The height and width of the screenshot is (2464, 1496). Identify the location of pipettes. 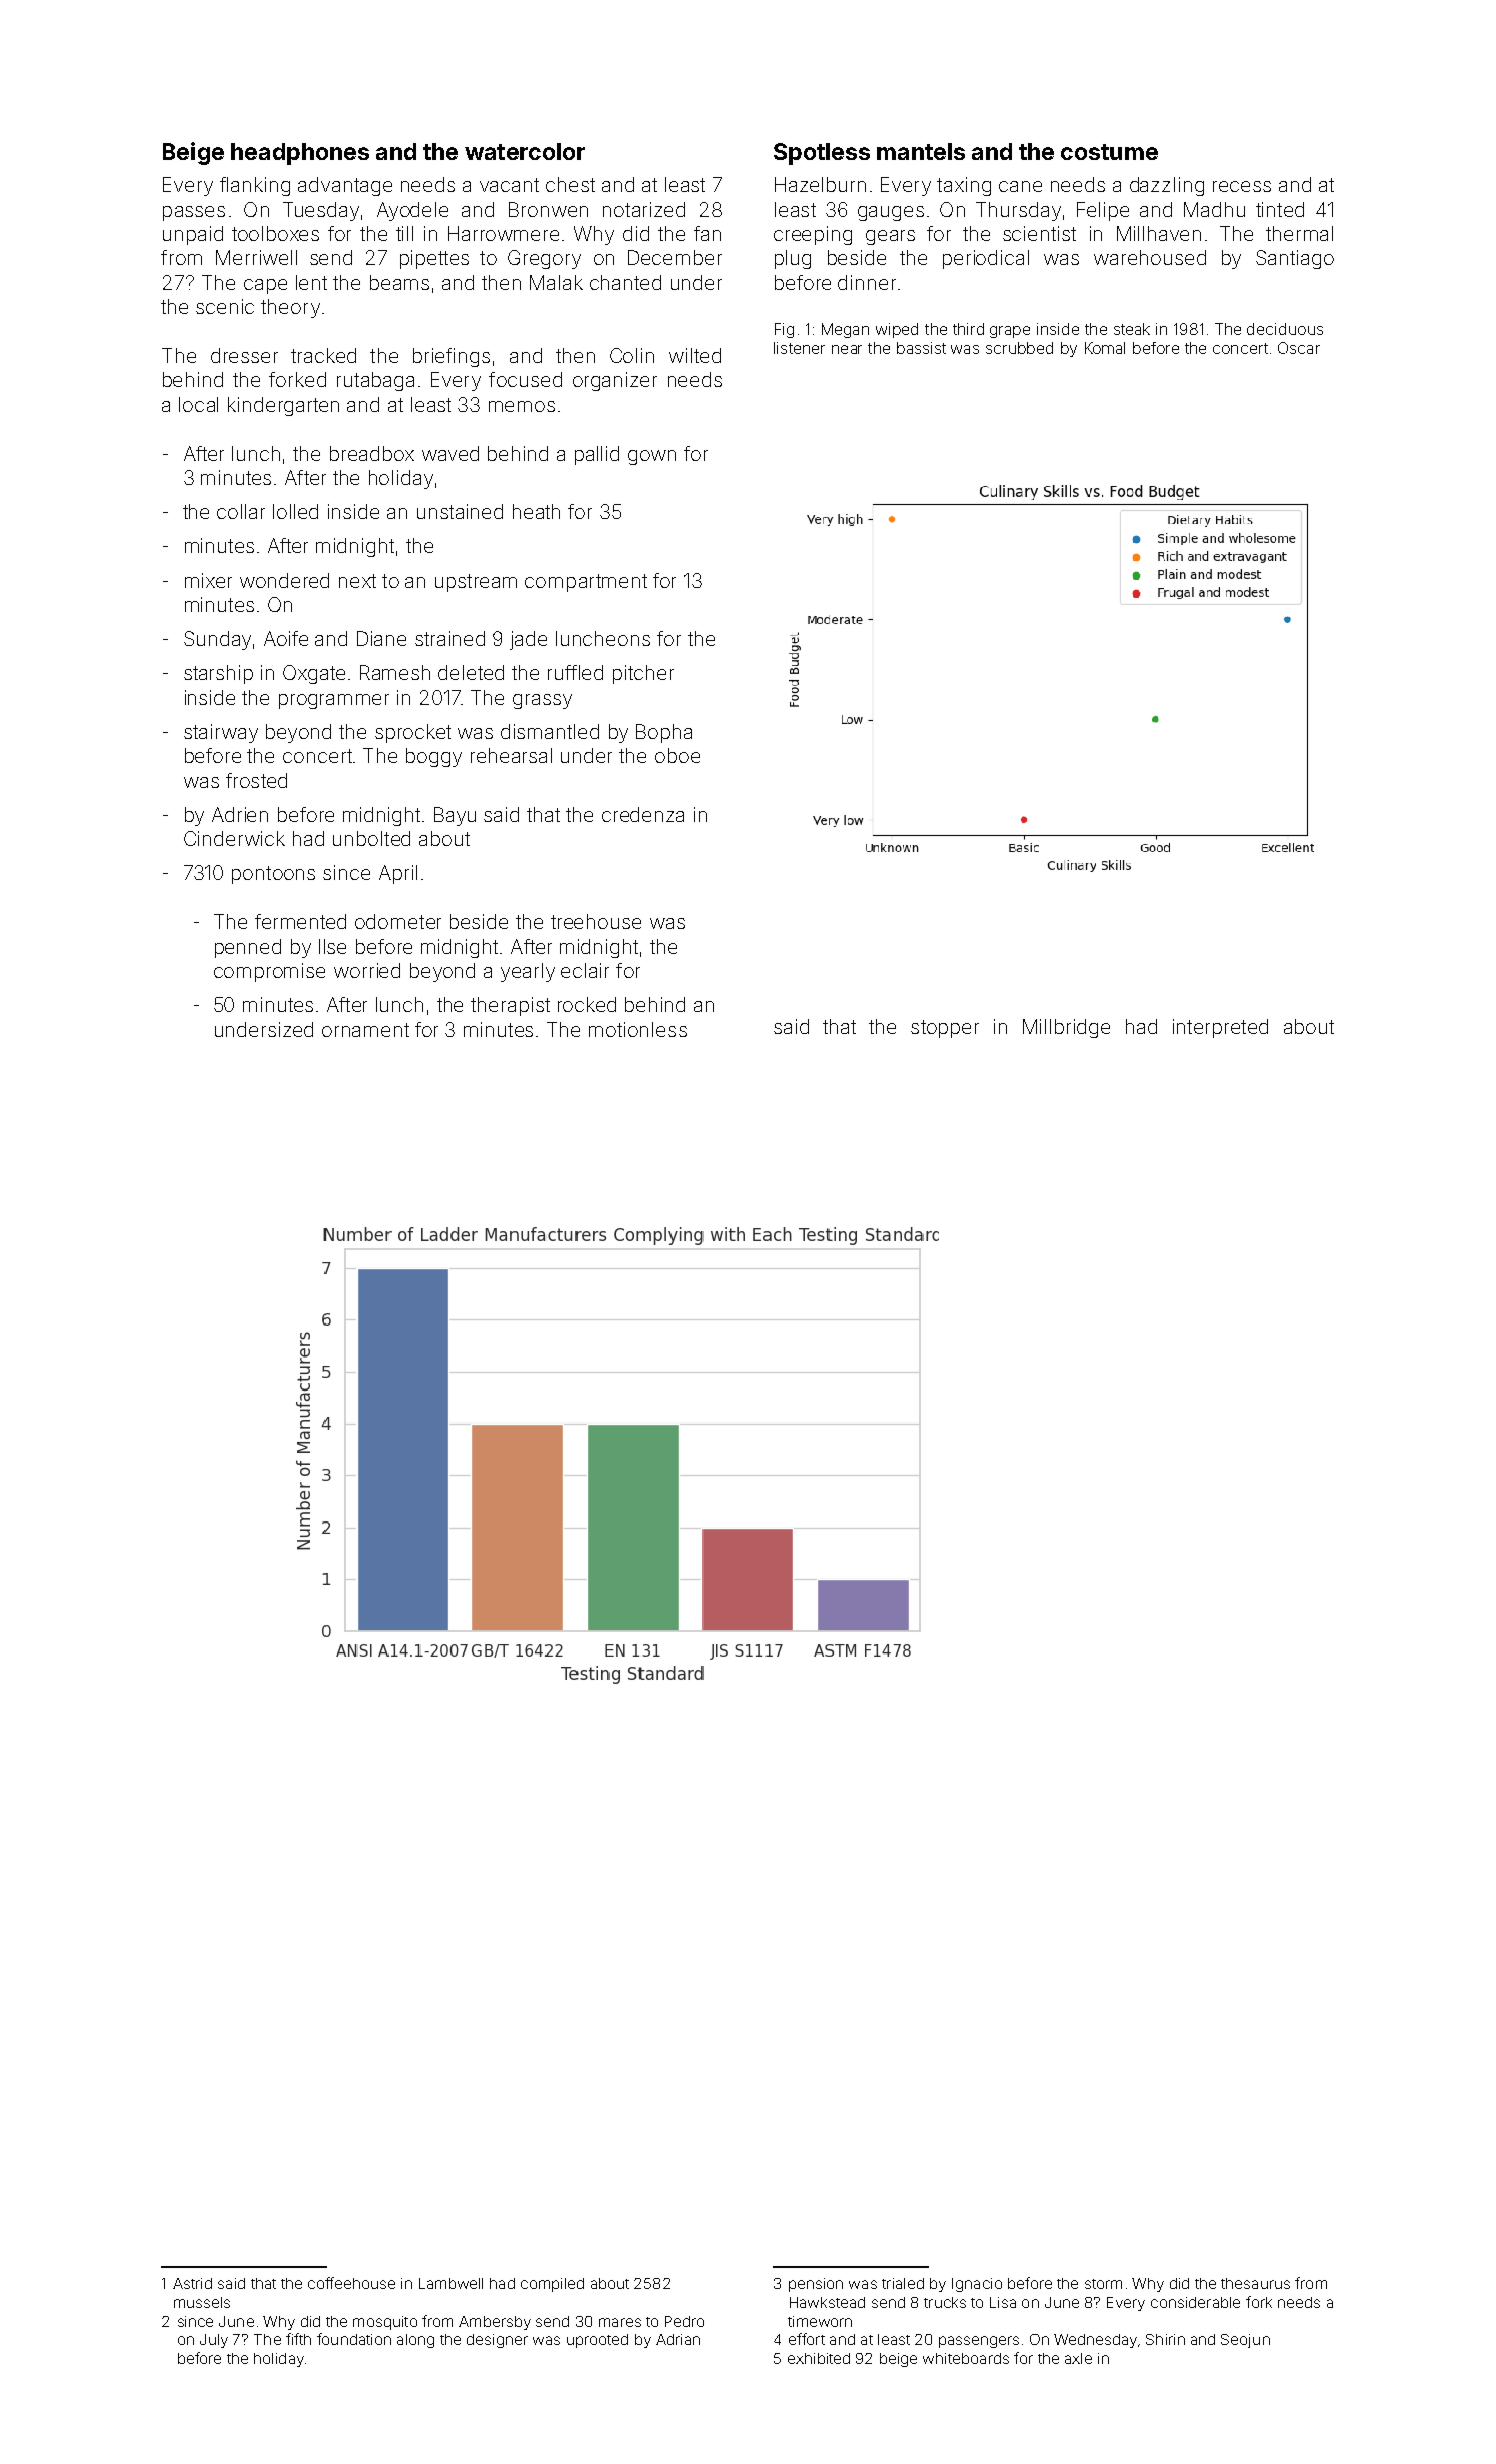
(434, 259).
